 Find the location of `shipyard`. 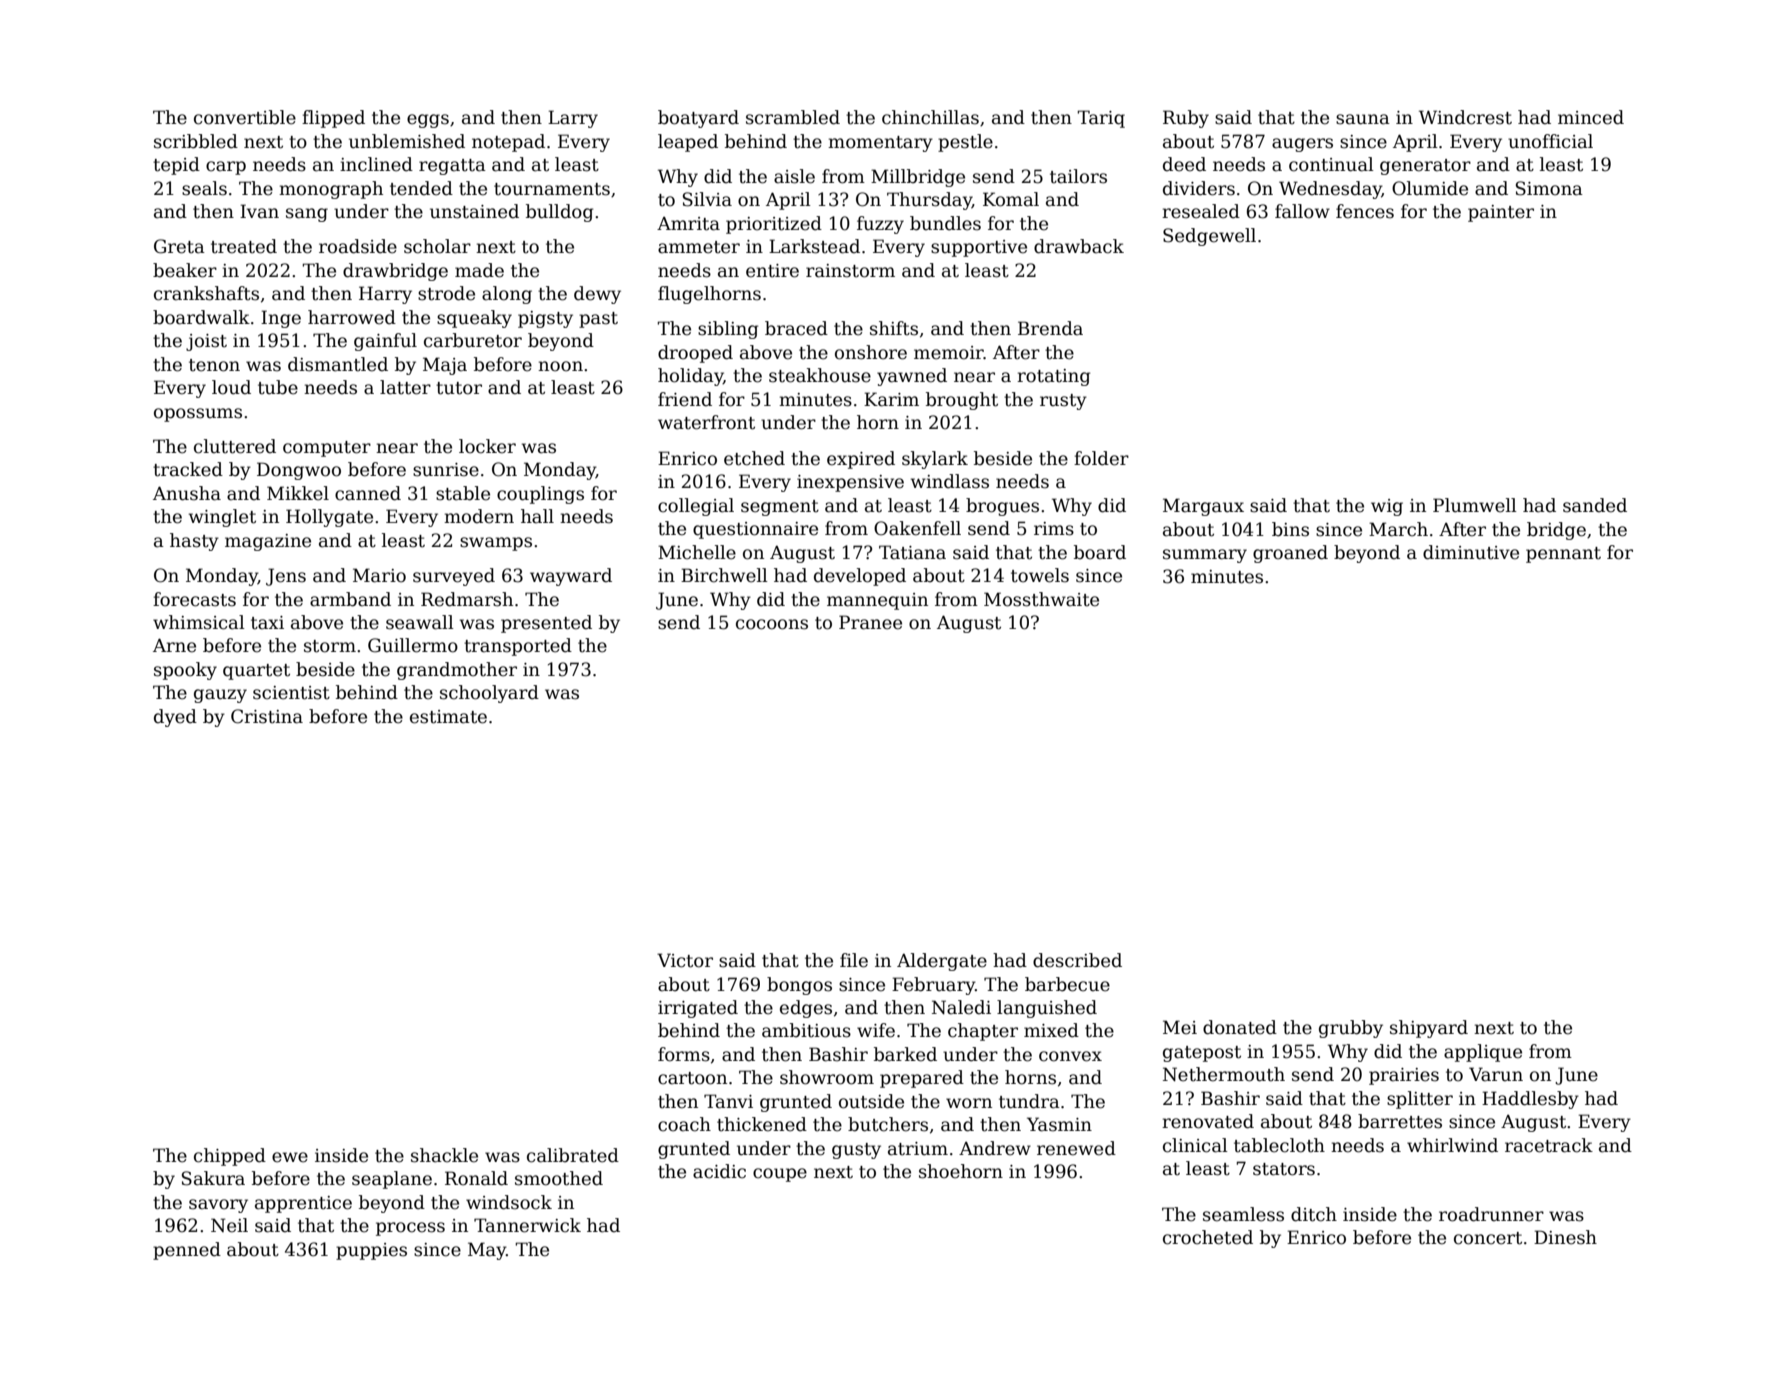

shipyard is located at coordinates (1429, 1029).
